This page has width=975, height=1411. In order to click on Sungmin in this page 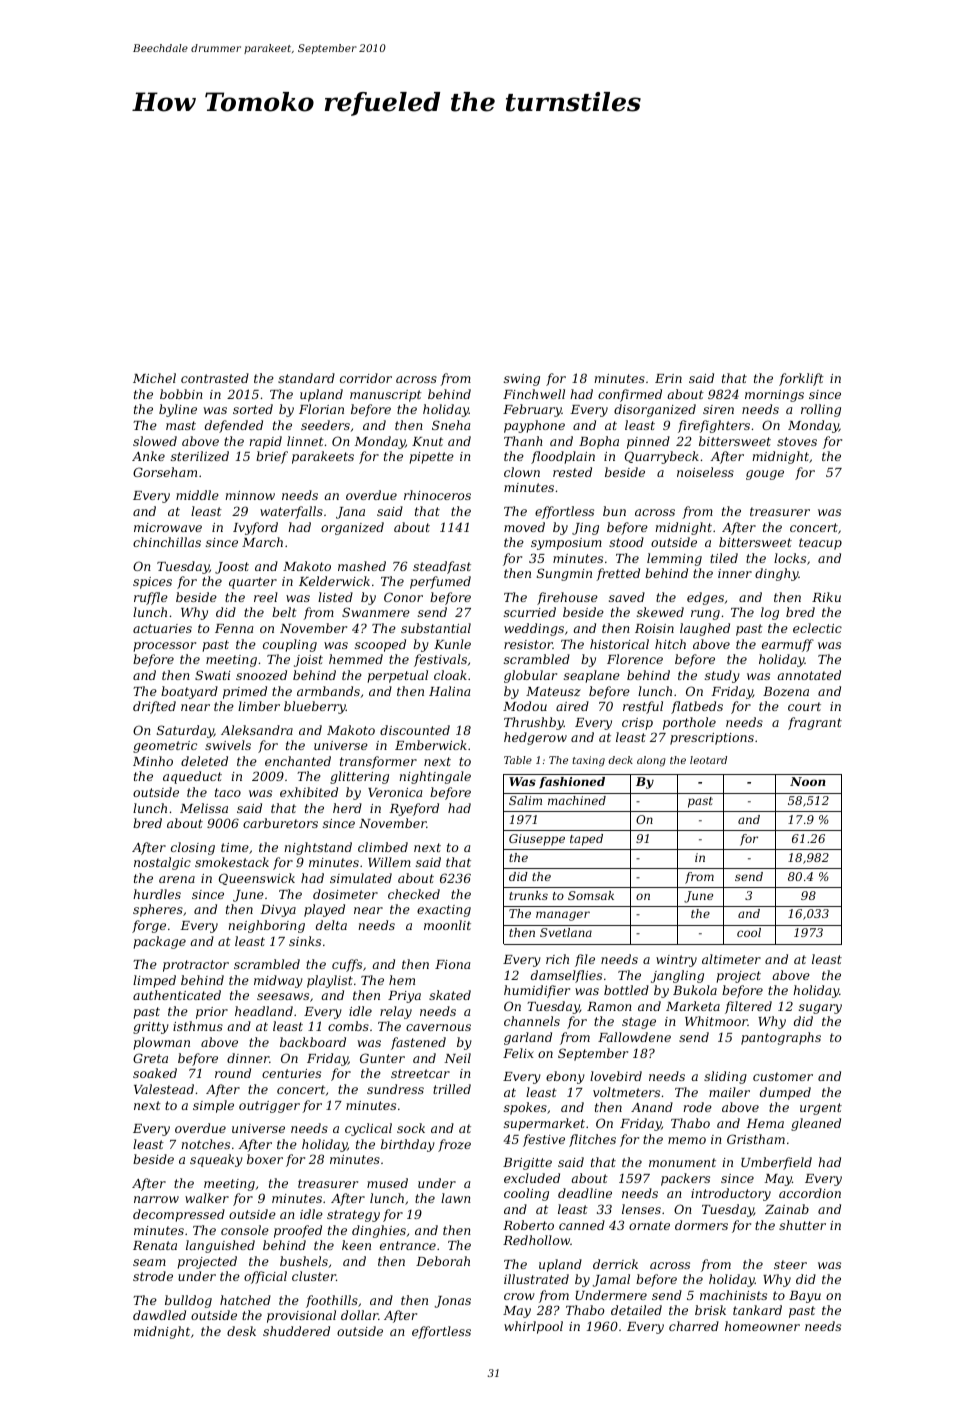, I will do `click(564, 574)`.
